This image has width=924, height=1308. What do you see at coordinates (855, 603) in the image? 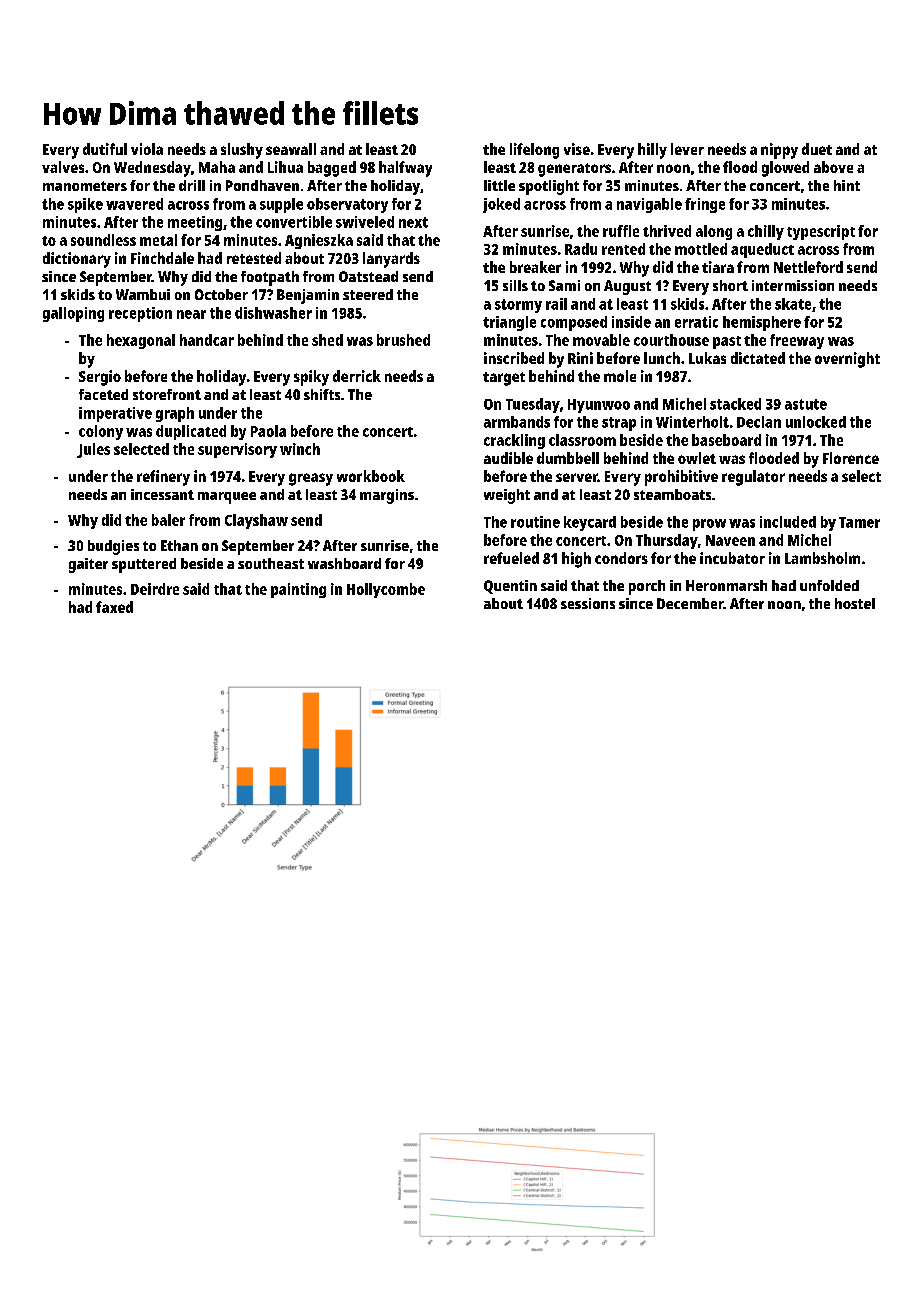
I see `hostel` at bounding box center [855, 603].
